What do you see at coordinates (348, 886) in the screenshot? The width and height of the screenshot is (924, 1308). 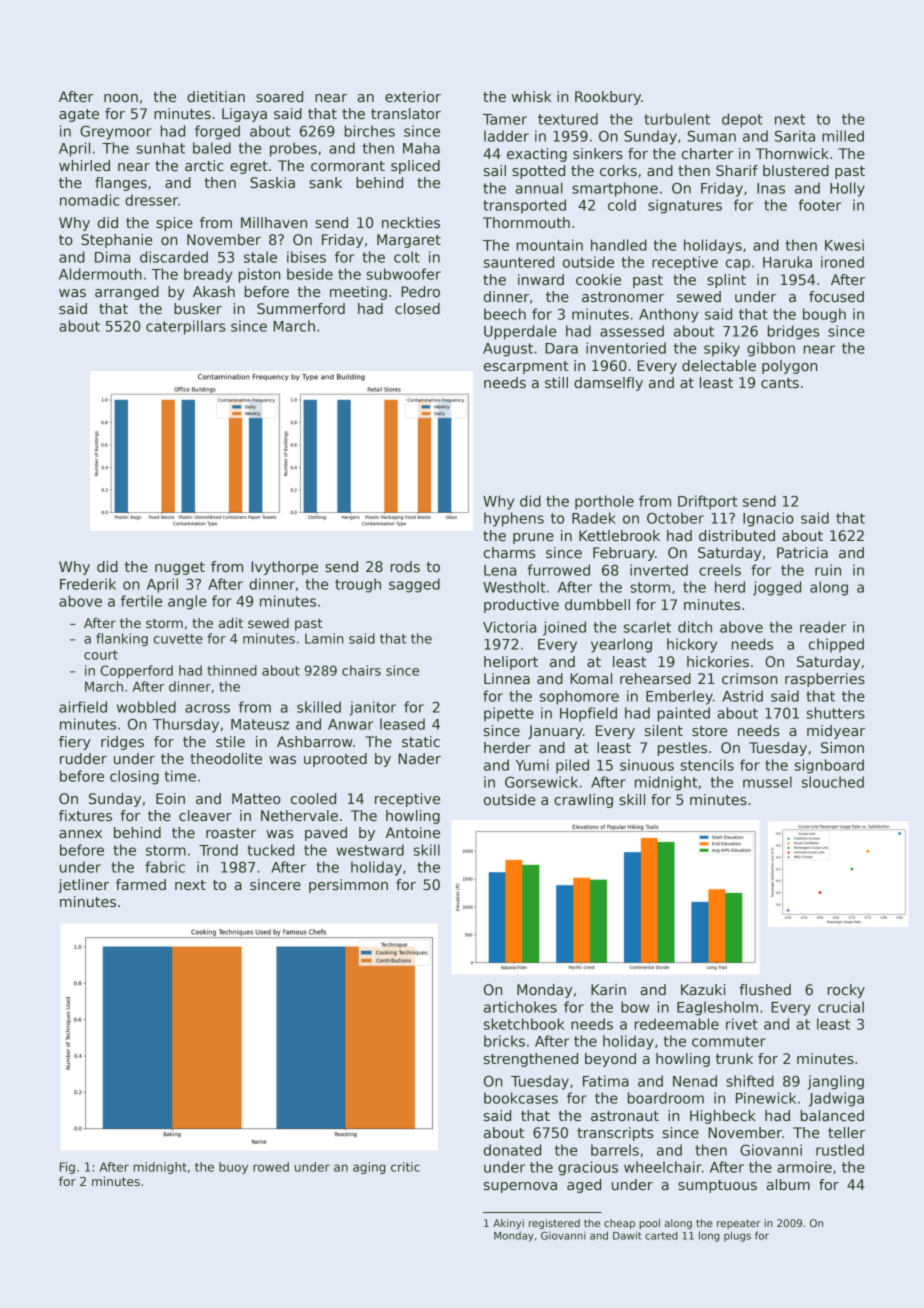 I see `persimmon` at bounding box center [348, 886].
